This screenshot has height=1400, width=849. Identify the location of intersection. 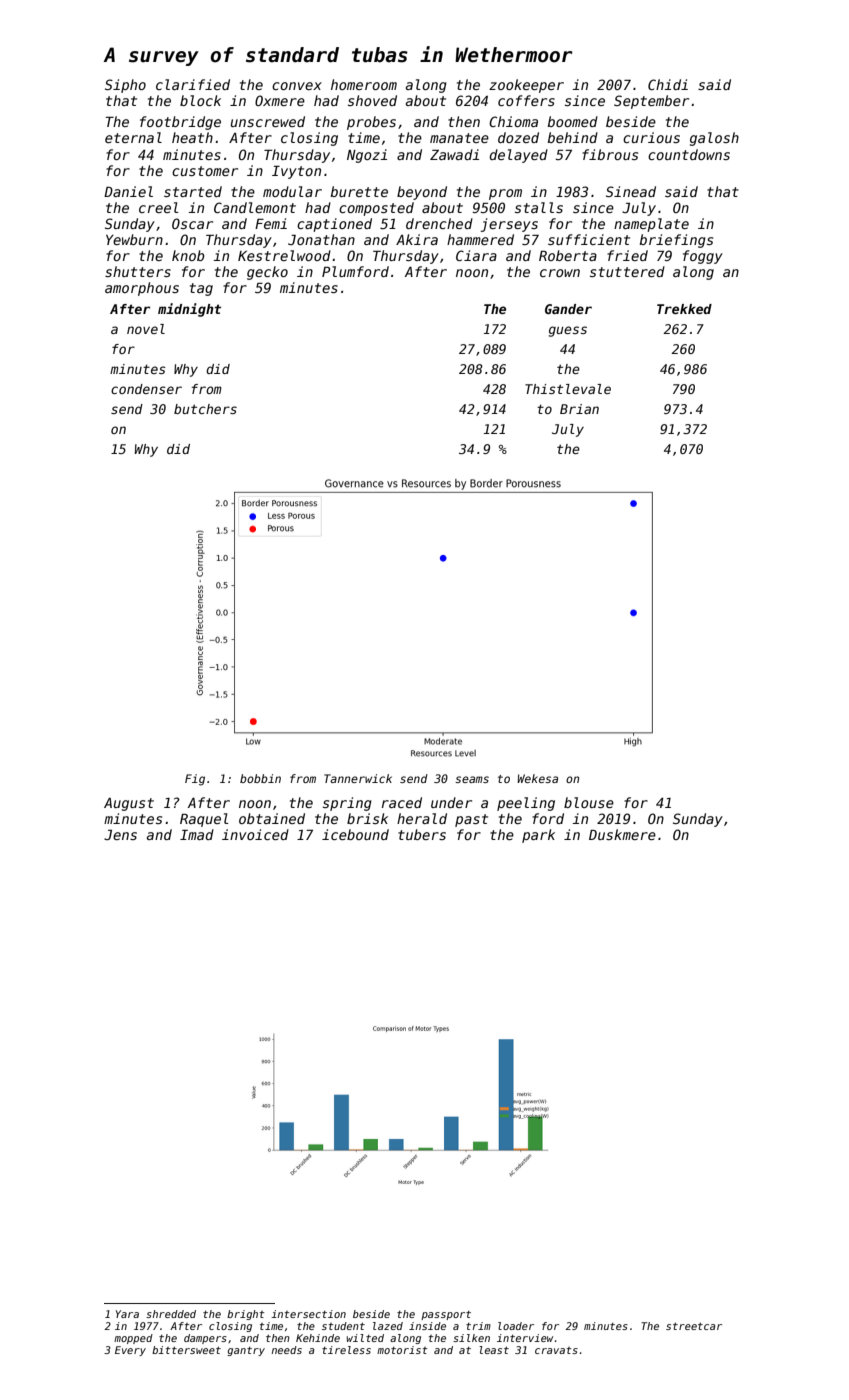
(308, 1314).
